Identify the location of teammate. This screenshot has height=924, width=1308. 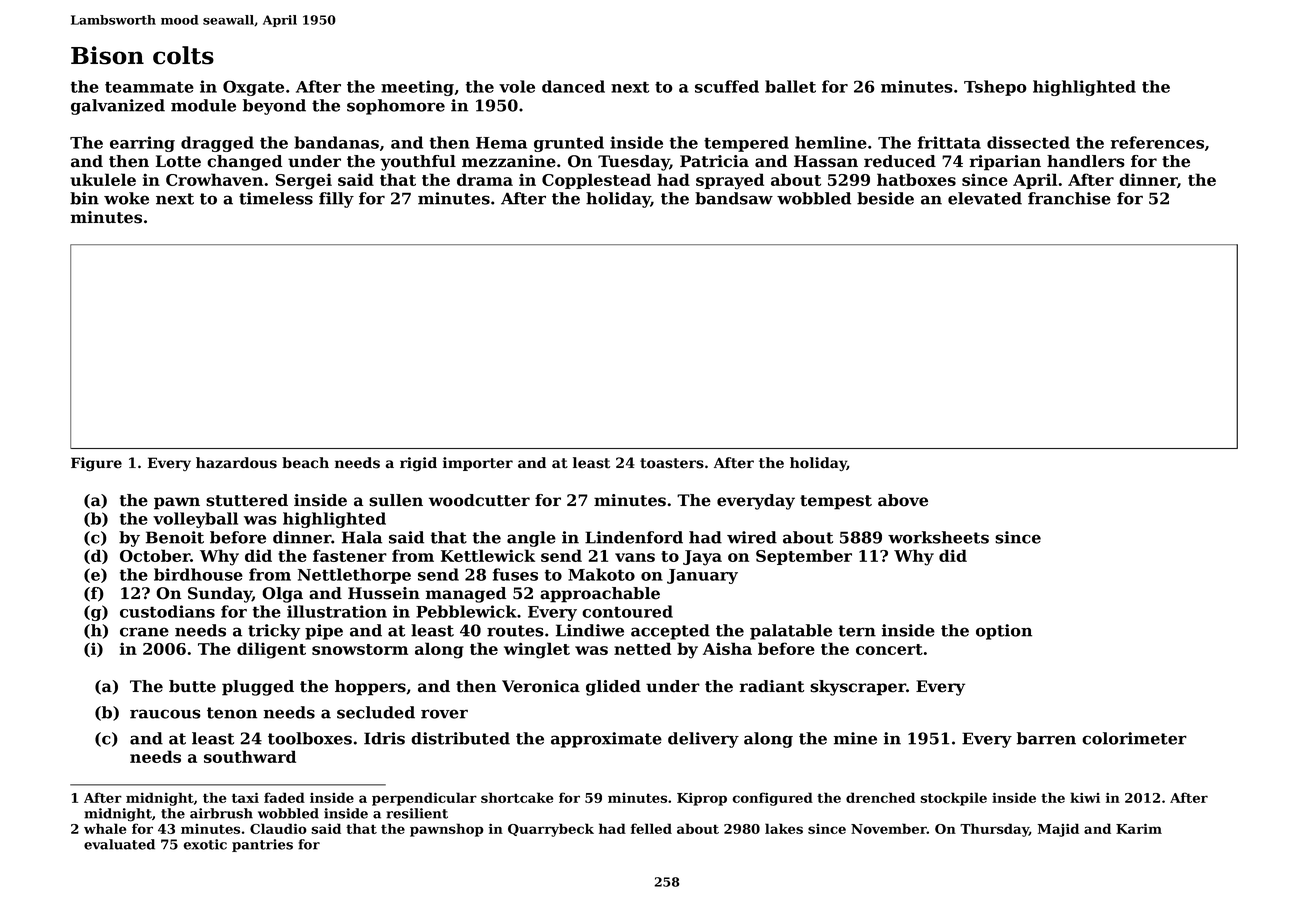
(149, 87).
